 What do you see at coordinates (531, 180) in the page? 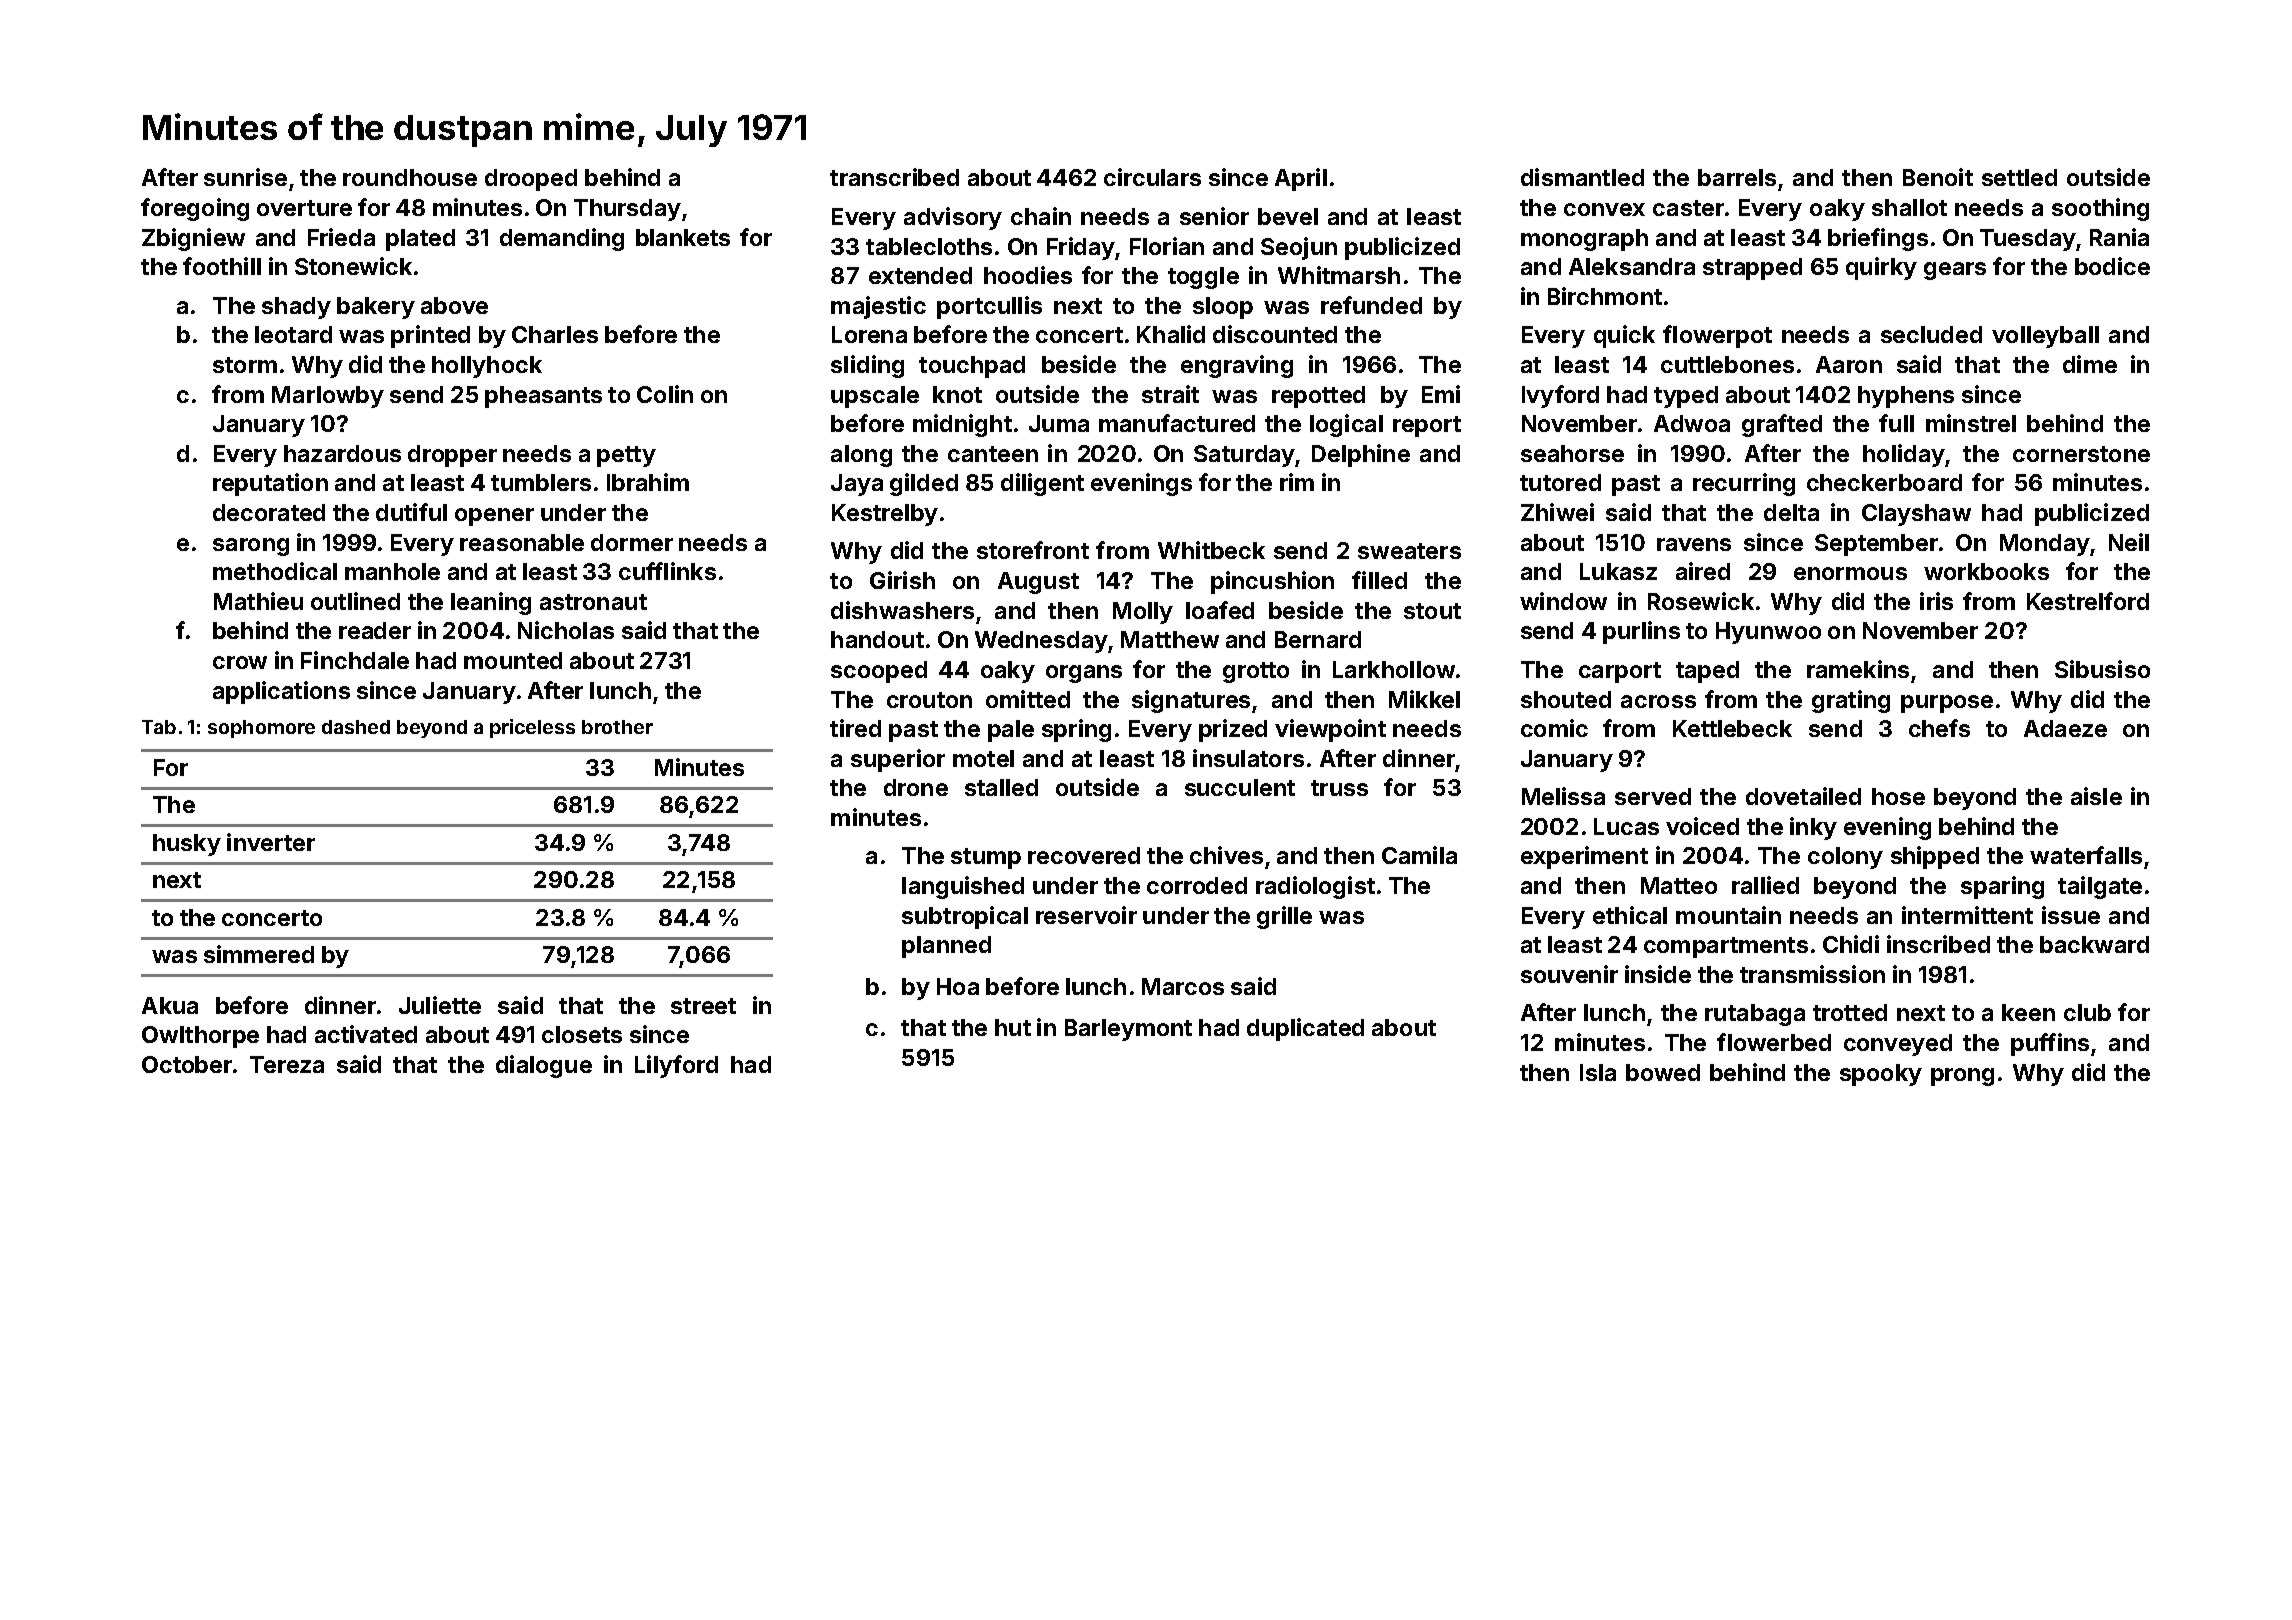
I see `drooped` at bounding box center [531, 180].
